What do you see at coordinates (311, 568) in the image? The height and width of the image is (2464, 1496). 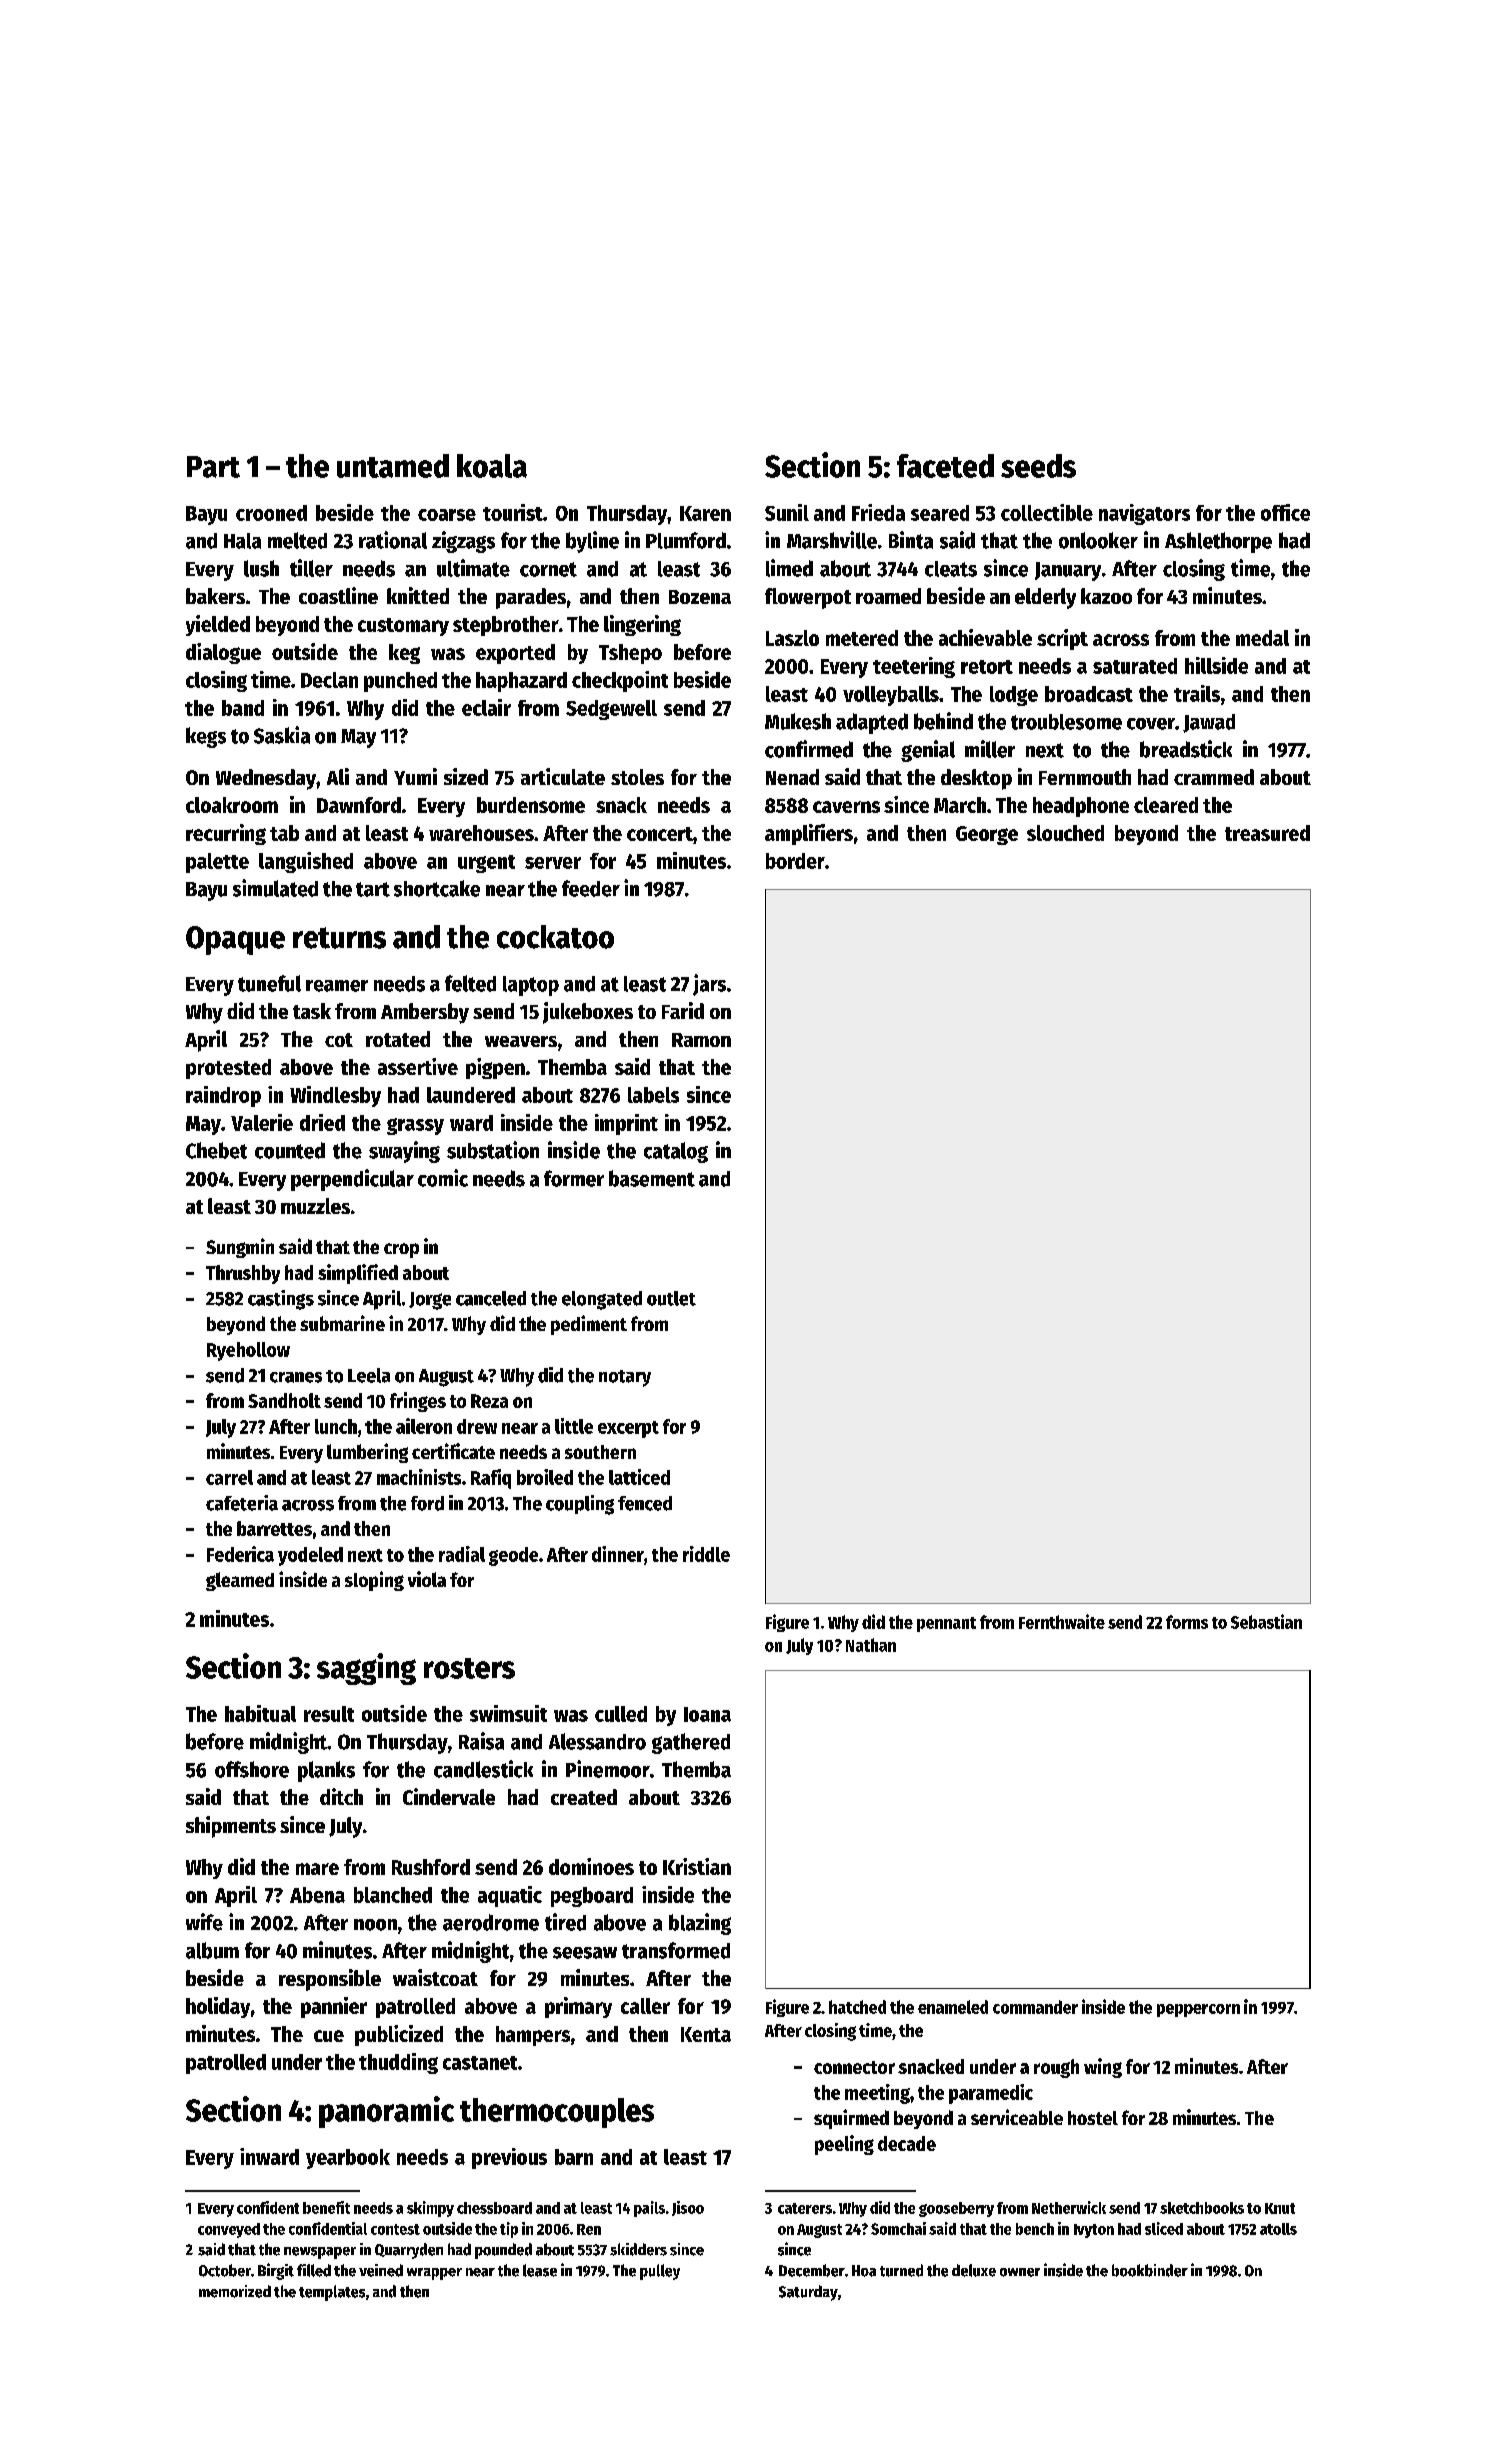 I see `tiller` at bounding box center [311, 568].
